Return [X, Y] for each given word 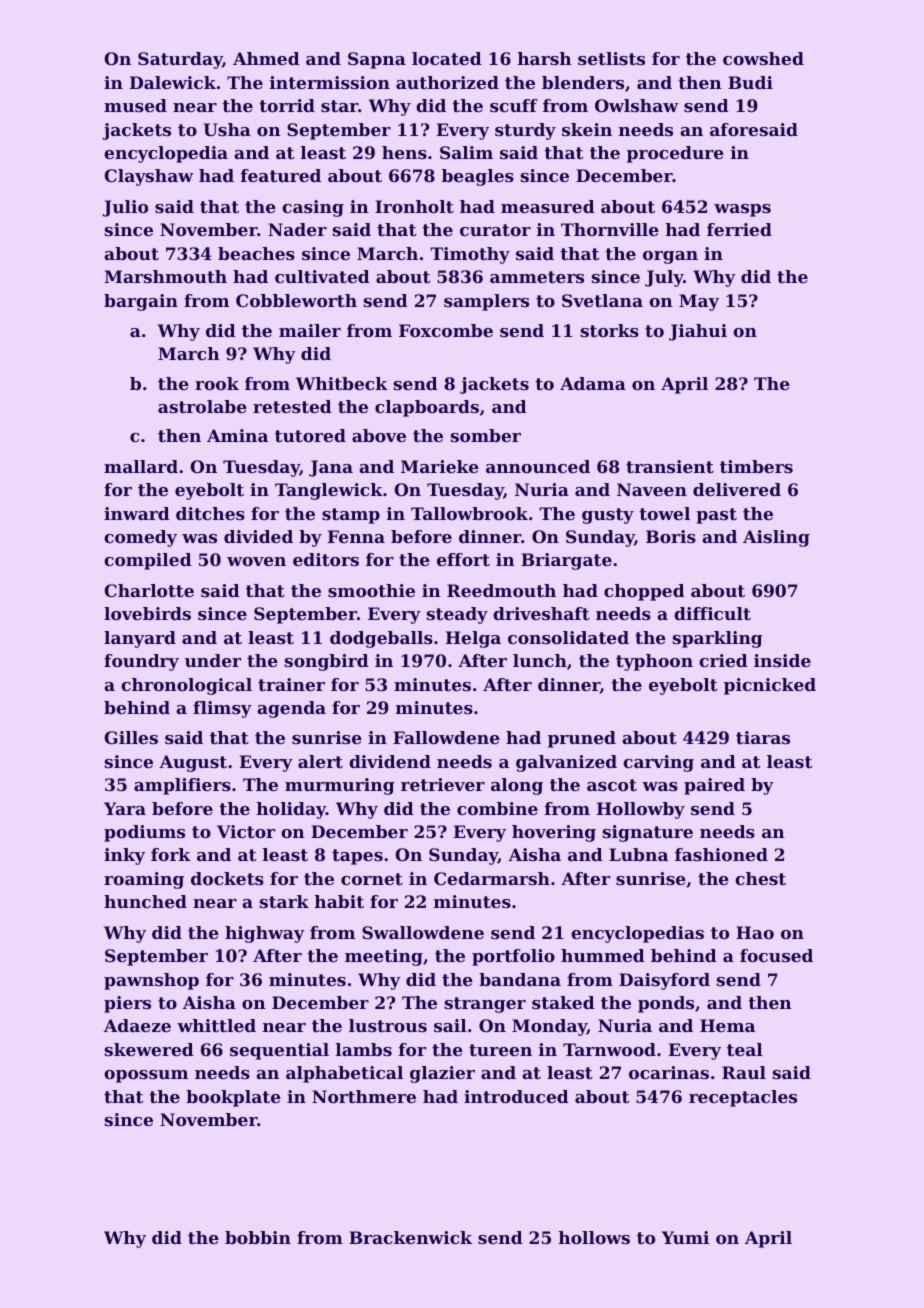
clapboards [427, 408]
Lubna [638, 854]
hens [404, 152]
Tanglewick [329, 491]
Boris [671, 536]
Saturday [180, 60]
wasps [742, 210]
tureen [500, 1050]
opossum [146, 1076]
